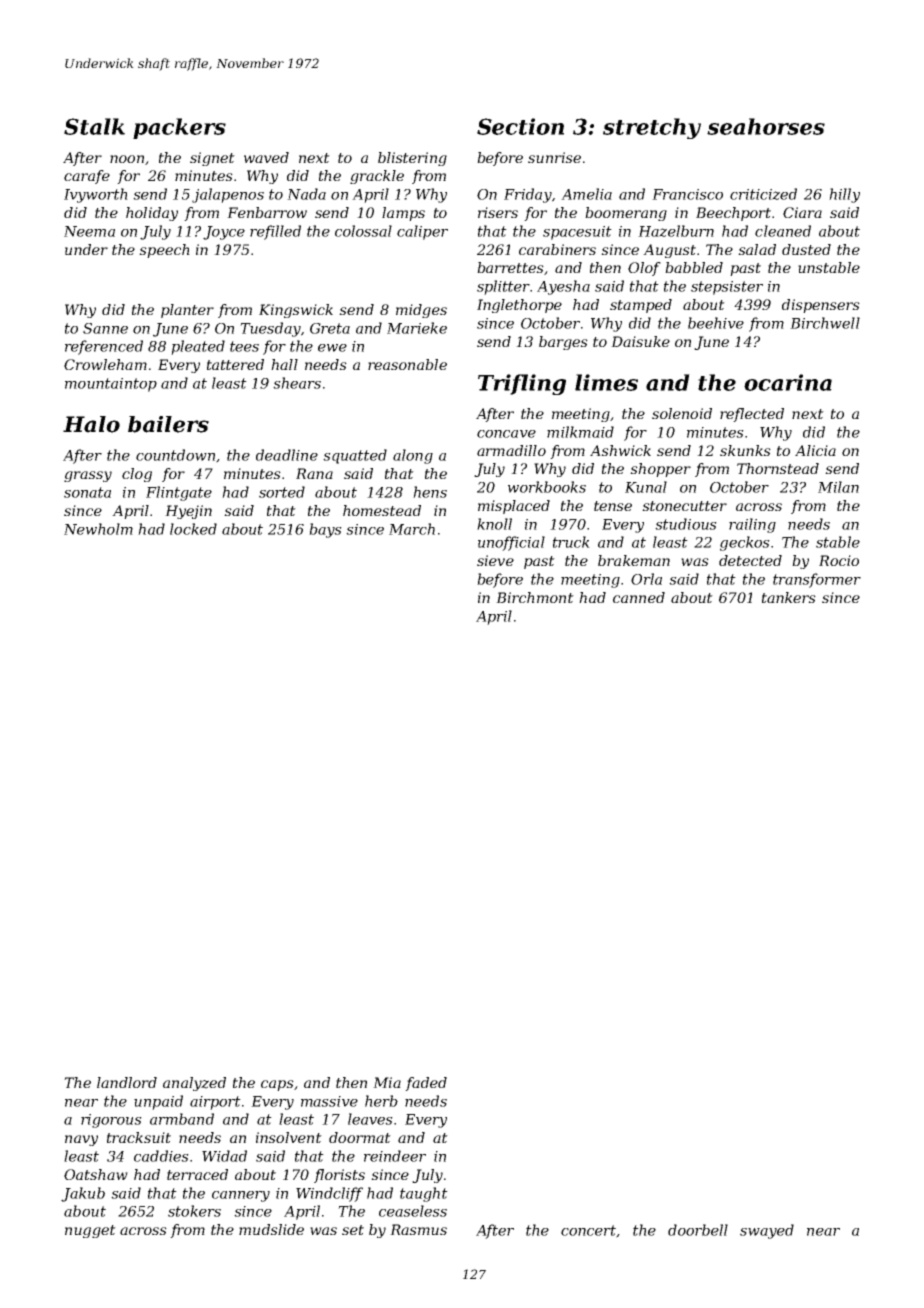 This page has width=924, height=1308. I want to click on canned, so click(639, 597).
